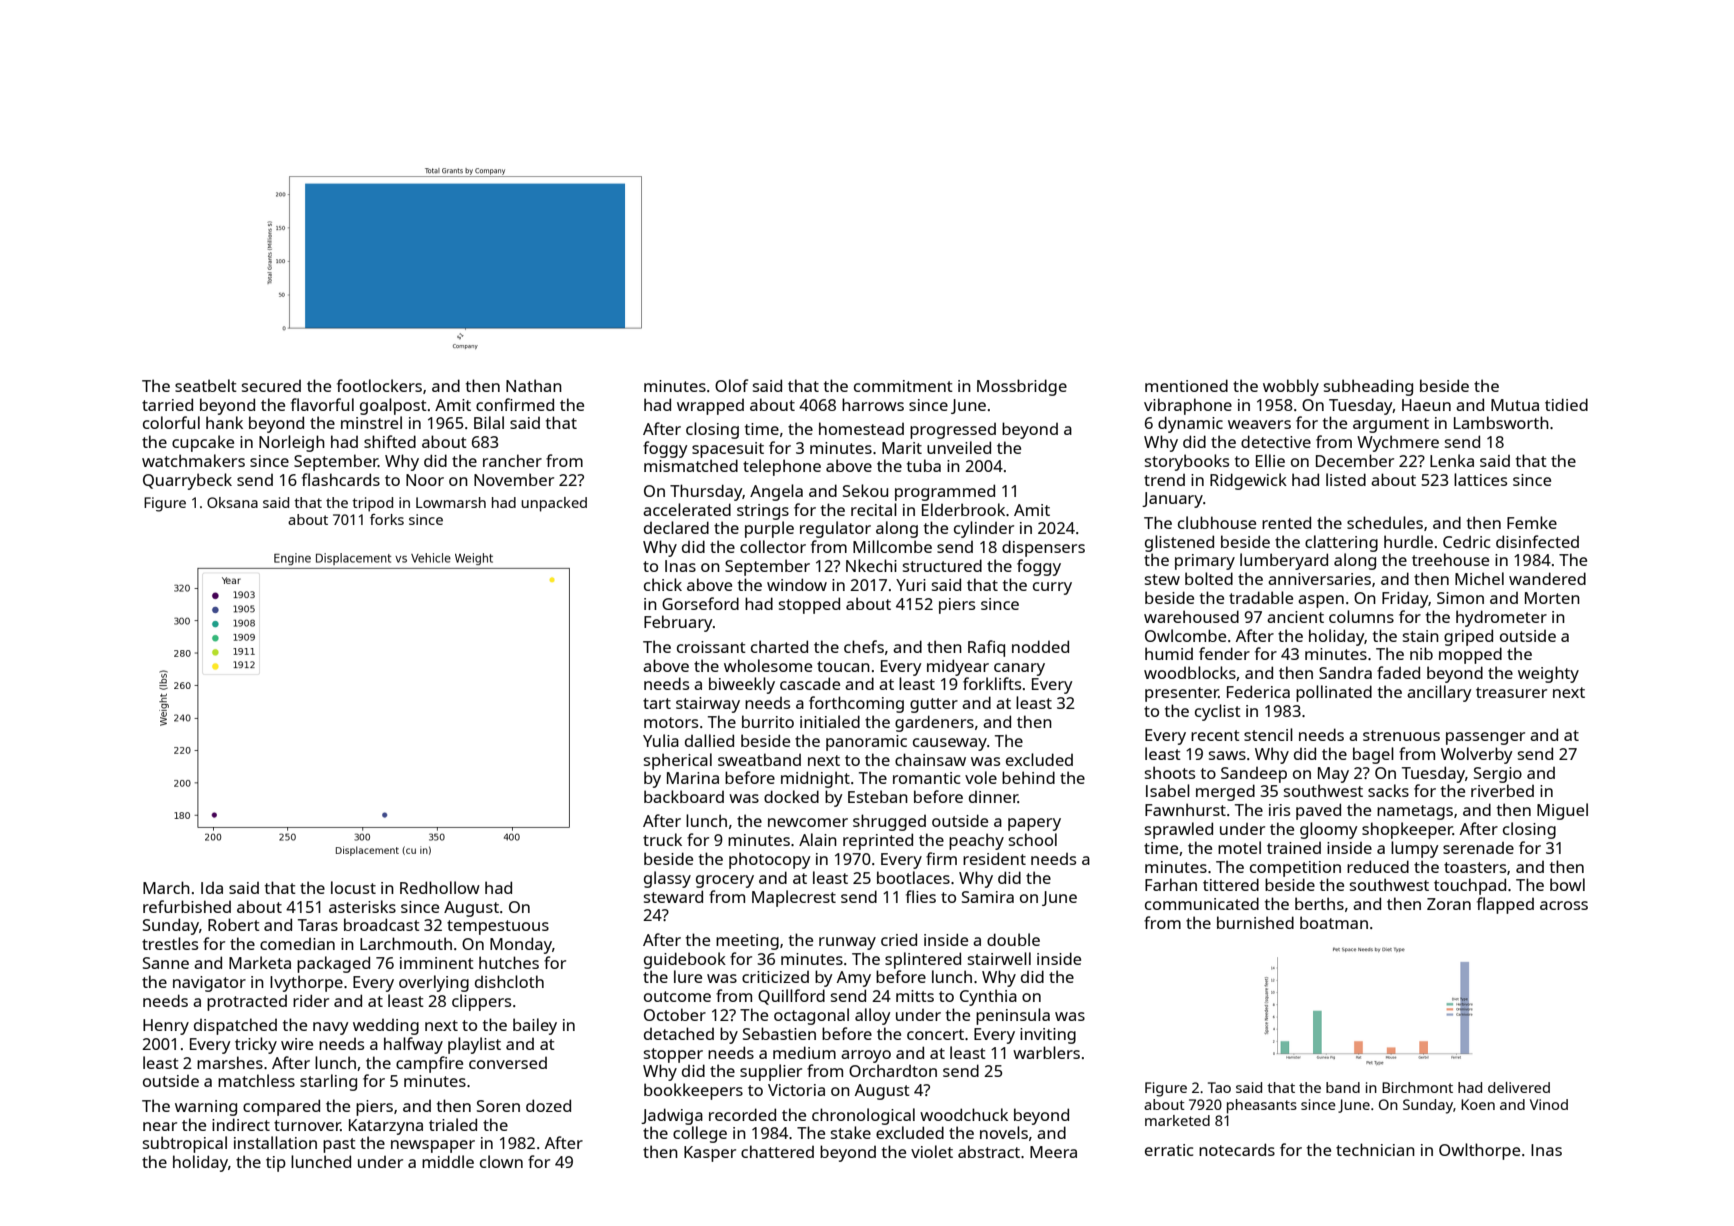  What do you see at coordinates (678, 761) in the page?
I see `spherical` at bounding box center [678, 761].
